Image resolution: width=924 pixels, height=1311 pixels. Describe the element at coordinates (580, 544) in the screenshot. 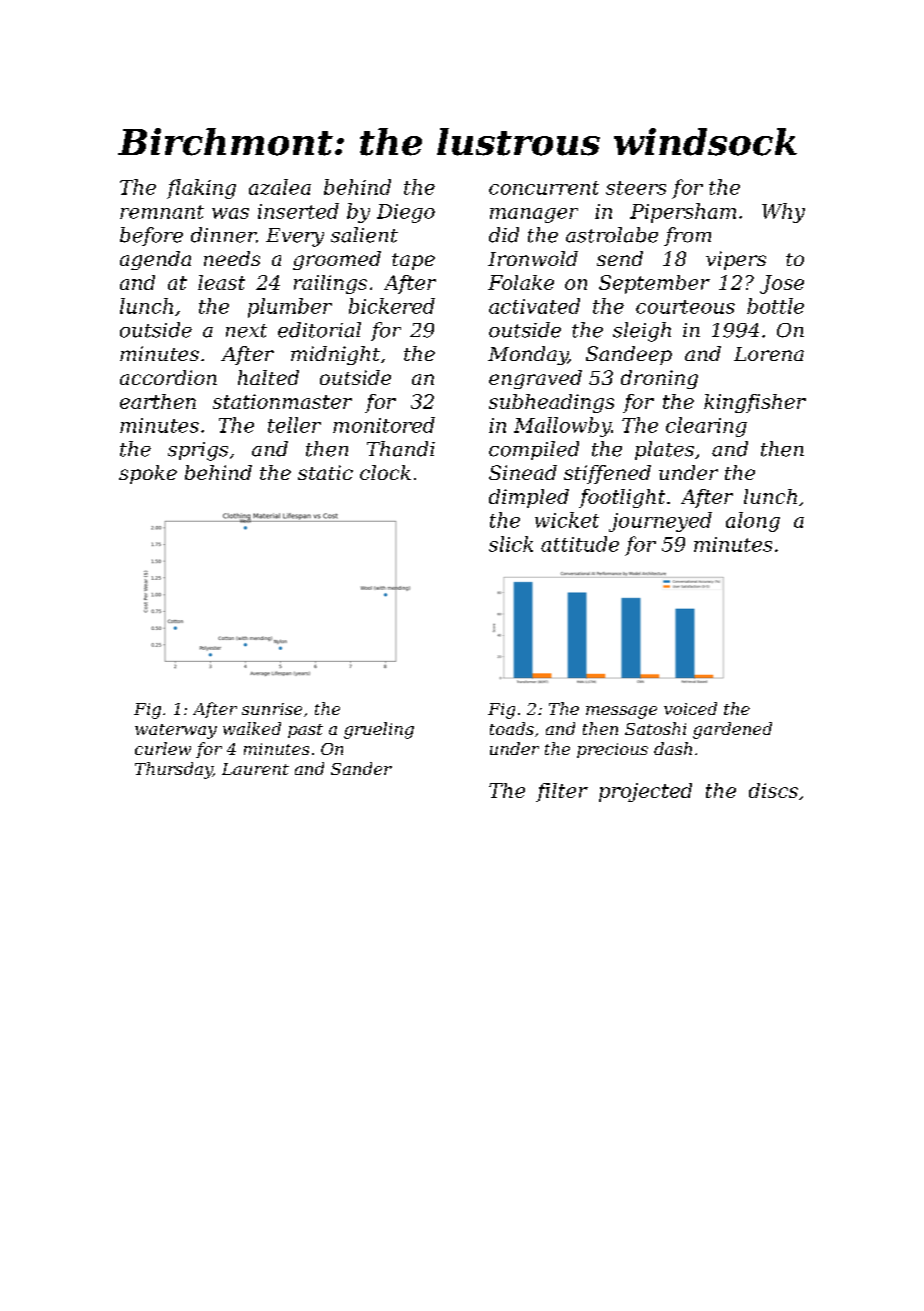

I see `attitude` at that location.
